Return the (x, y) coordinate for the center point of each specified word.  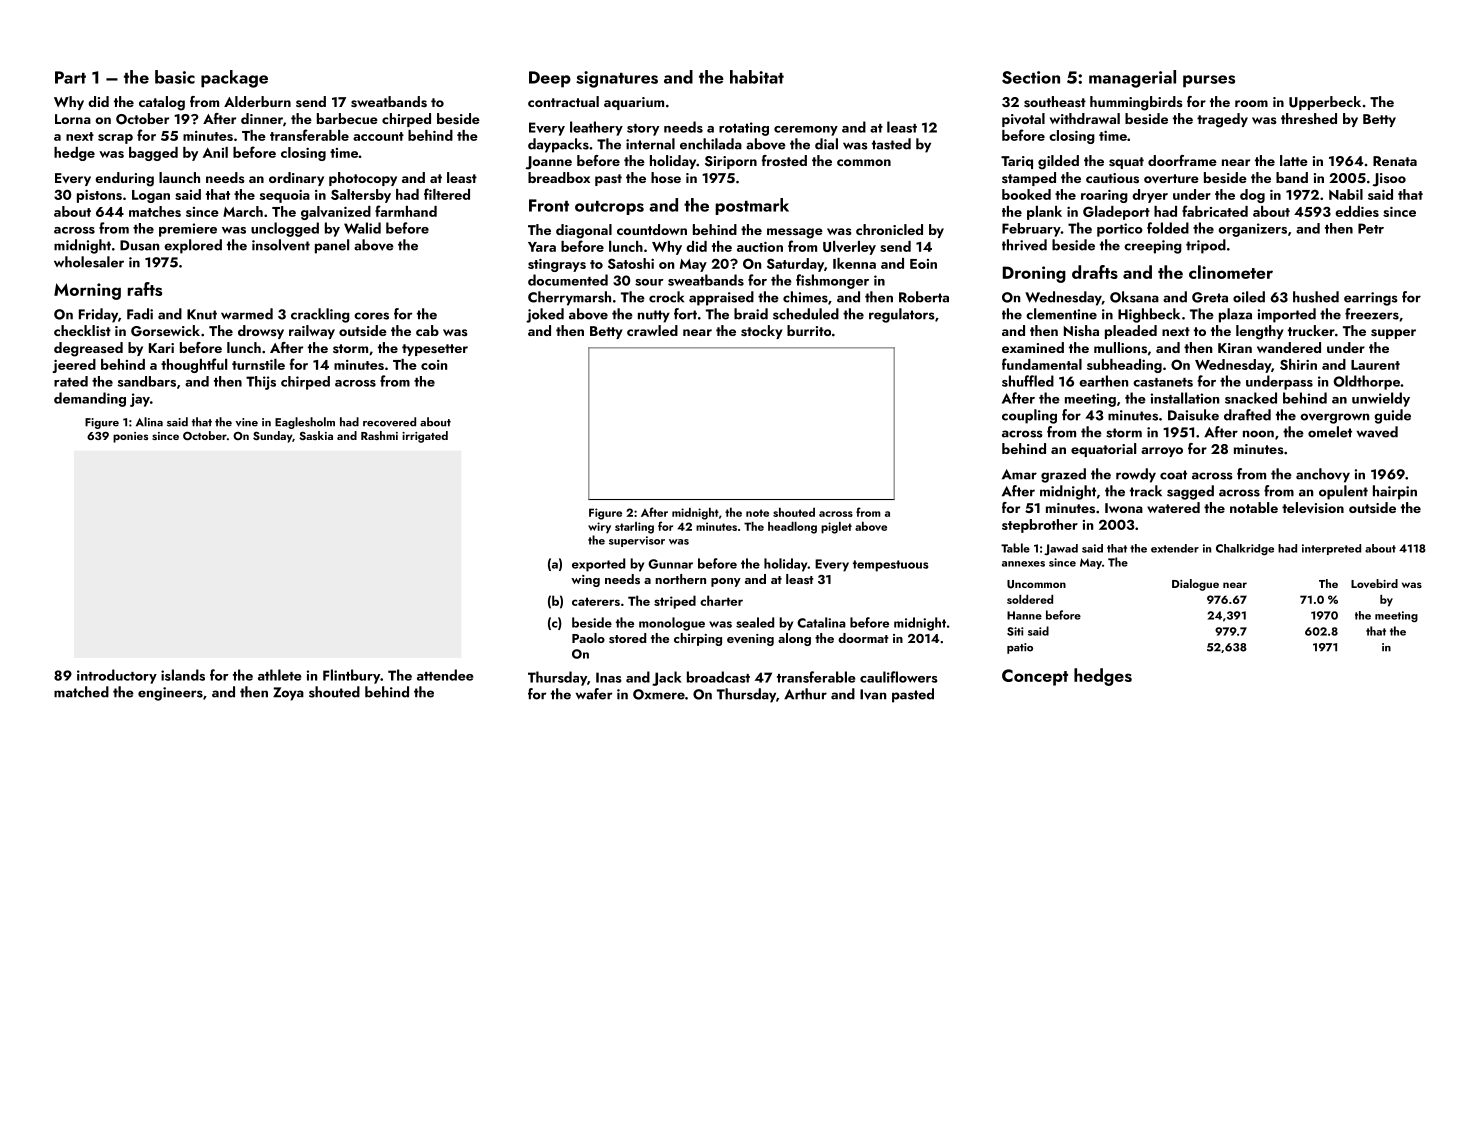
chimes (805, 297)
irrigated (425, 437)
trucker (1311, 330)
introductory (117, 676)
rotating (744, 129)
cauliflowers (899, 677)
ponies (130, 437)
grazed (1063, 475)
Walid (362, 228)
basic (175, 77)
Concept (1035, 677)
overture (1171, 179)
